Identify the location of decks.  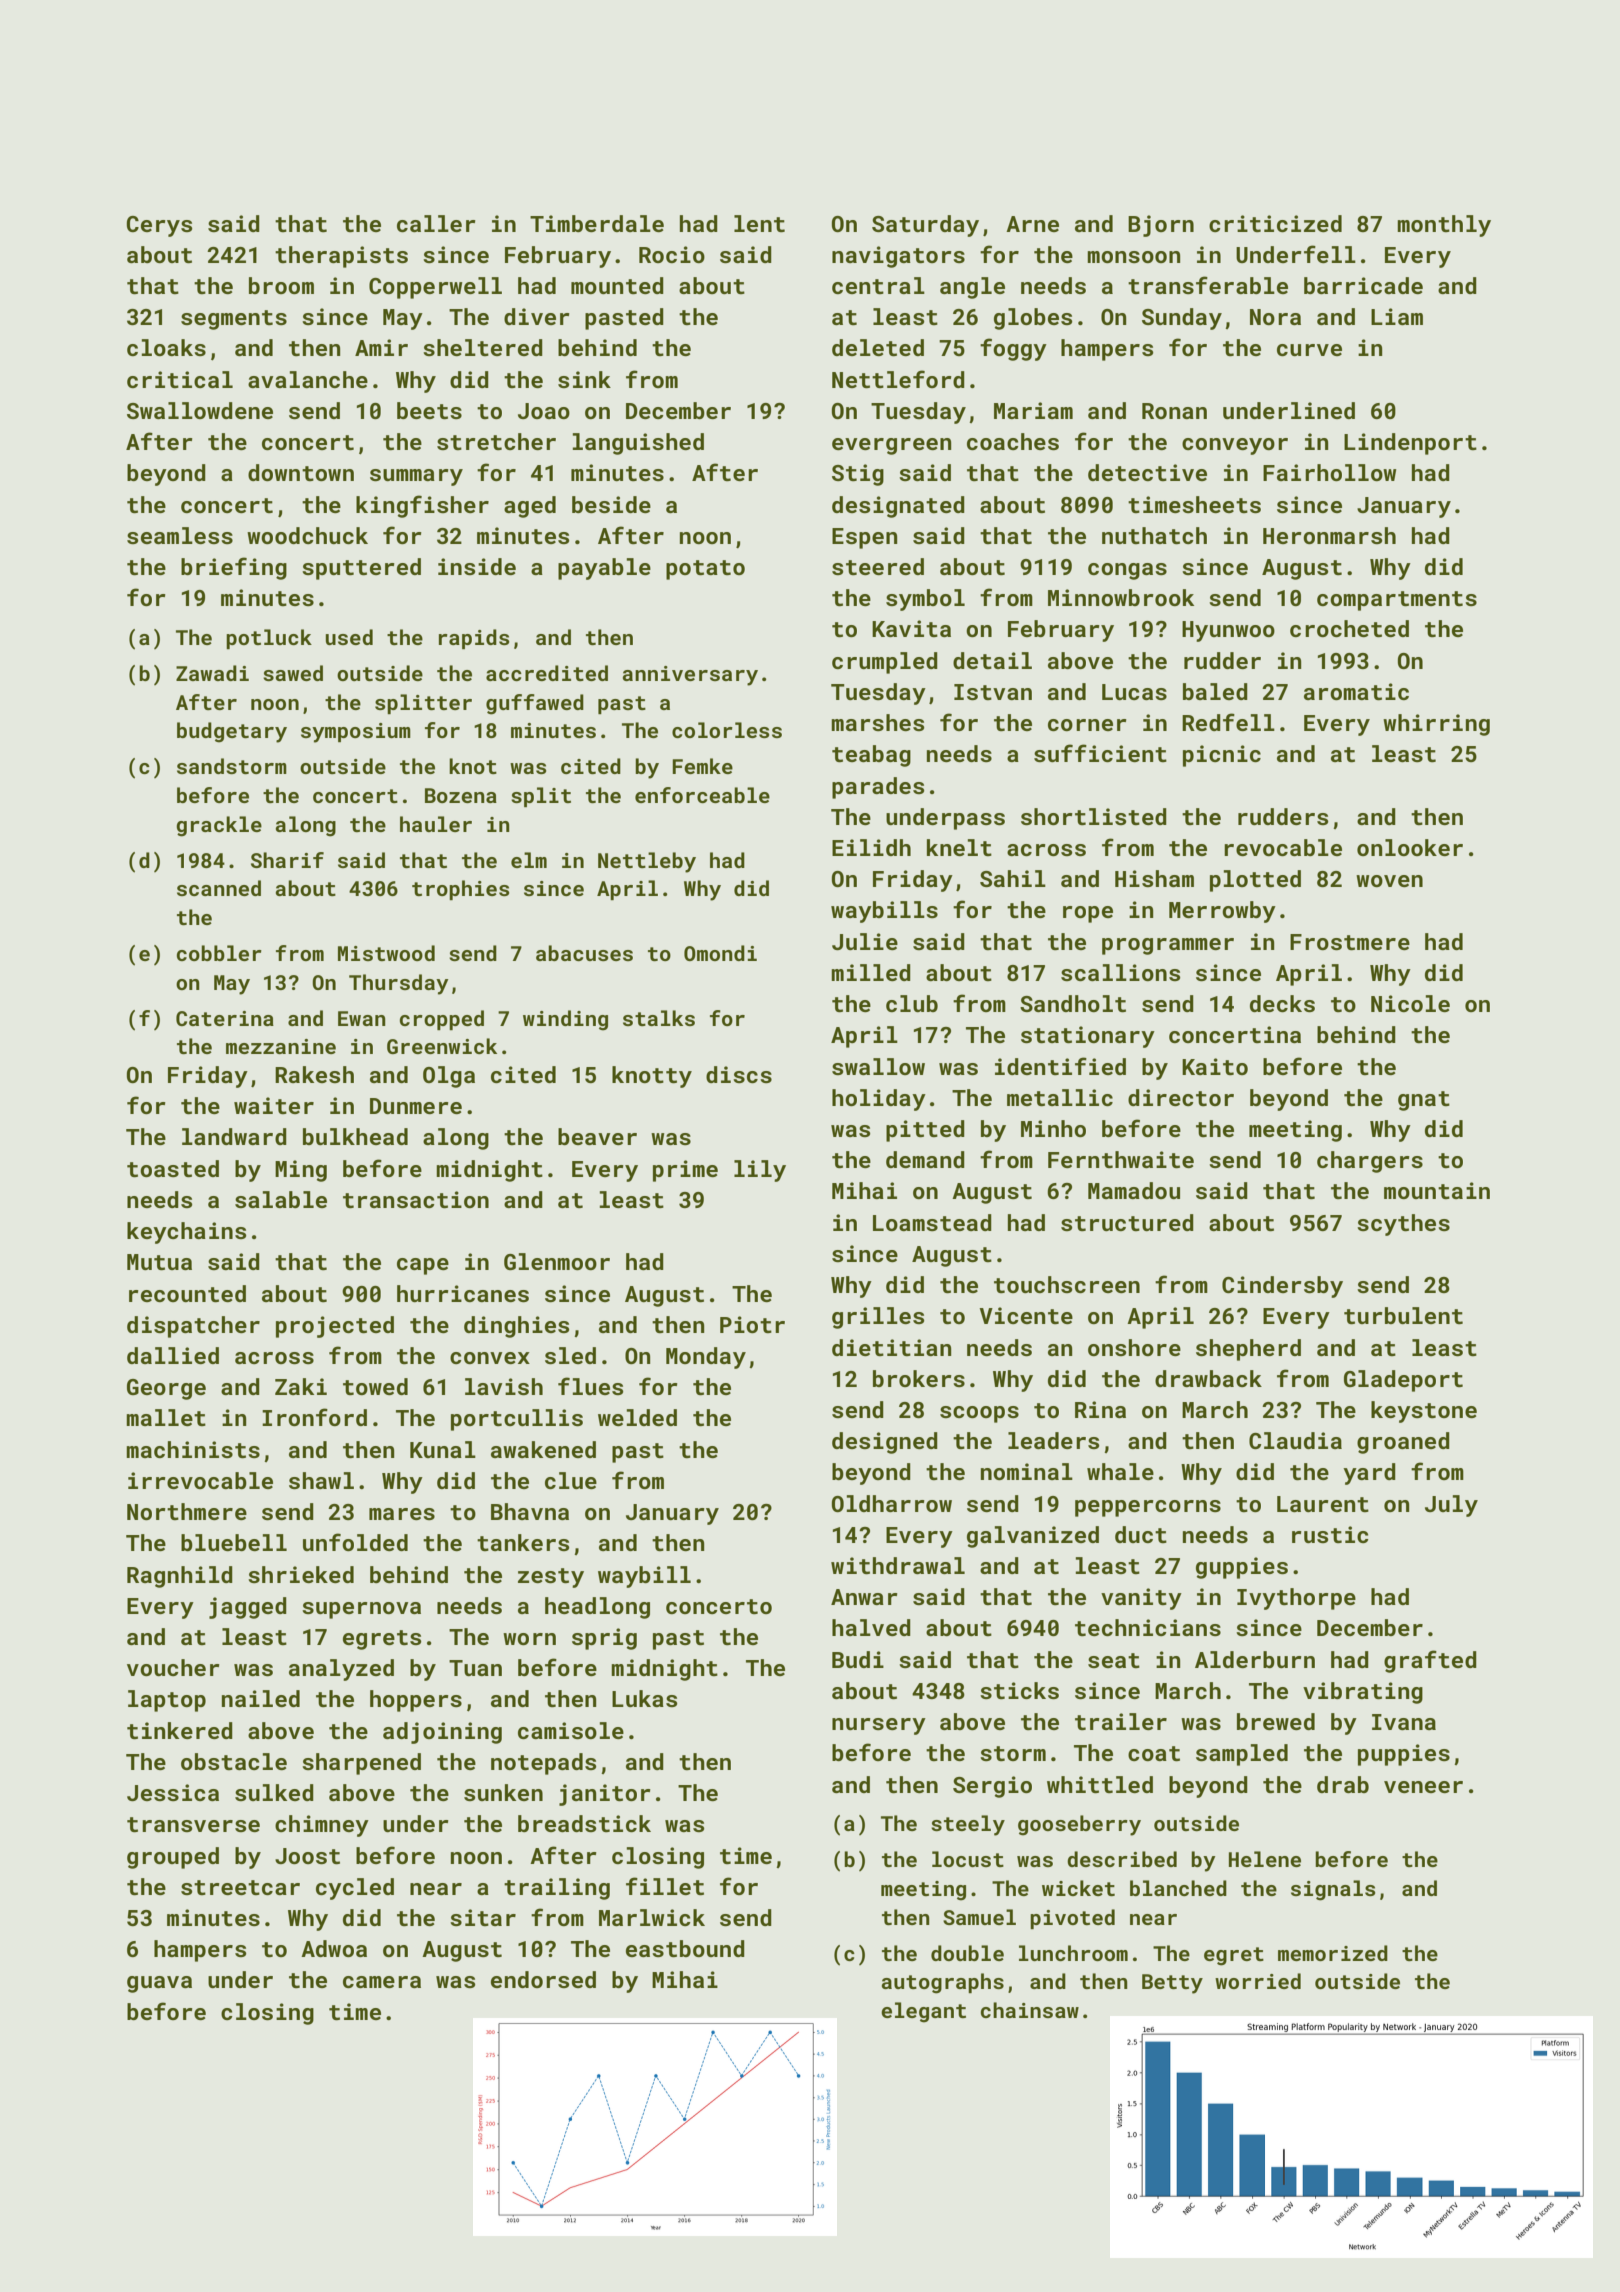
(1282, 1003).
